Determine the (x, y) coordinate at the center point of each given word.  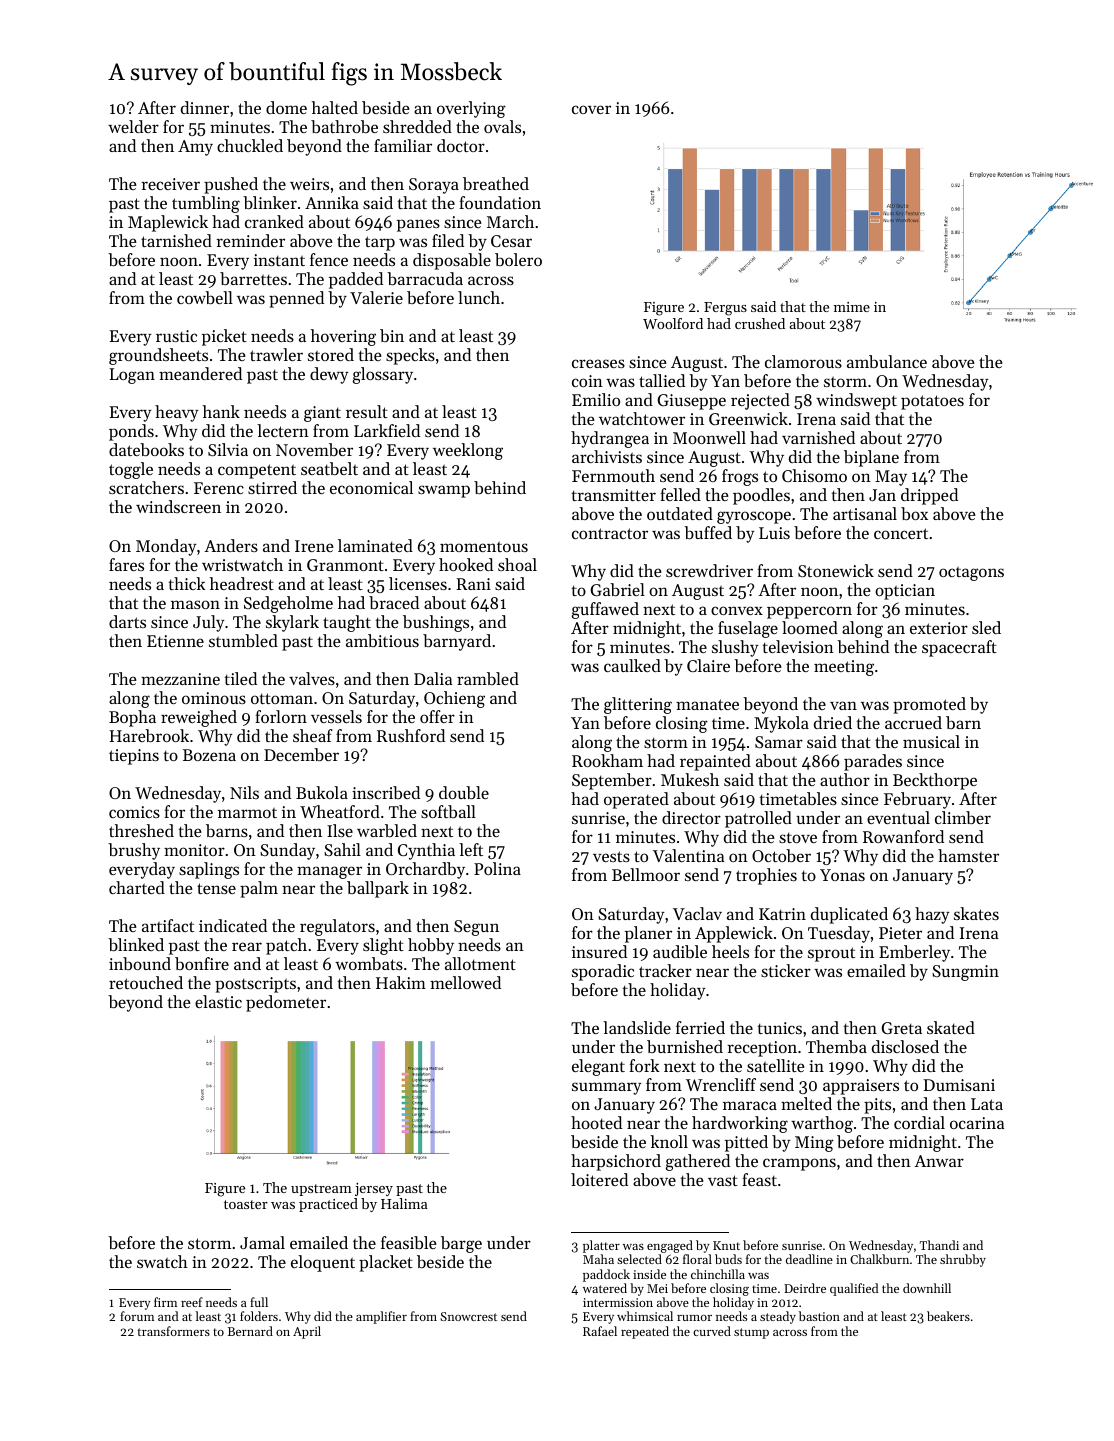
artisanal (865, 513)
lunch (479, 297)
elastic (218, 1001)
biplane (871, 458)
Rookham (607, 760)
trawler (276, 354)
